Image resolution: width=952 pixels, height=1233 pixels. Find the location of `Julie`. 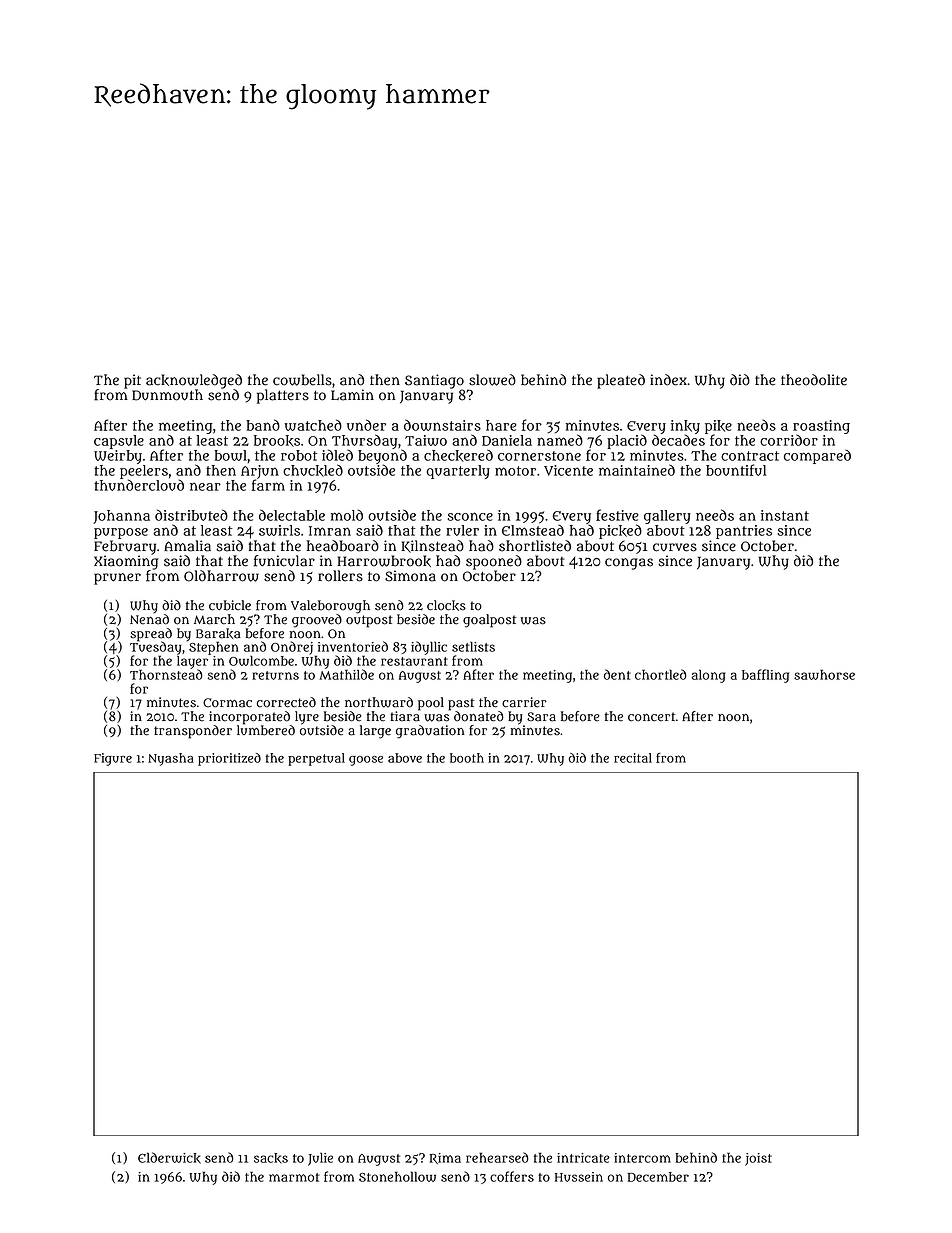

Julie is located at coordinates (320, 1159).
